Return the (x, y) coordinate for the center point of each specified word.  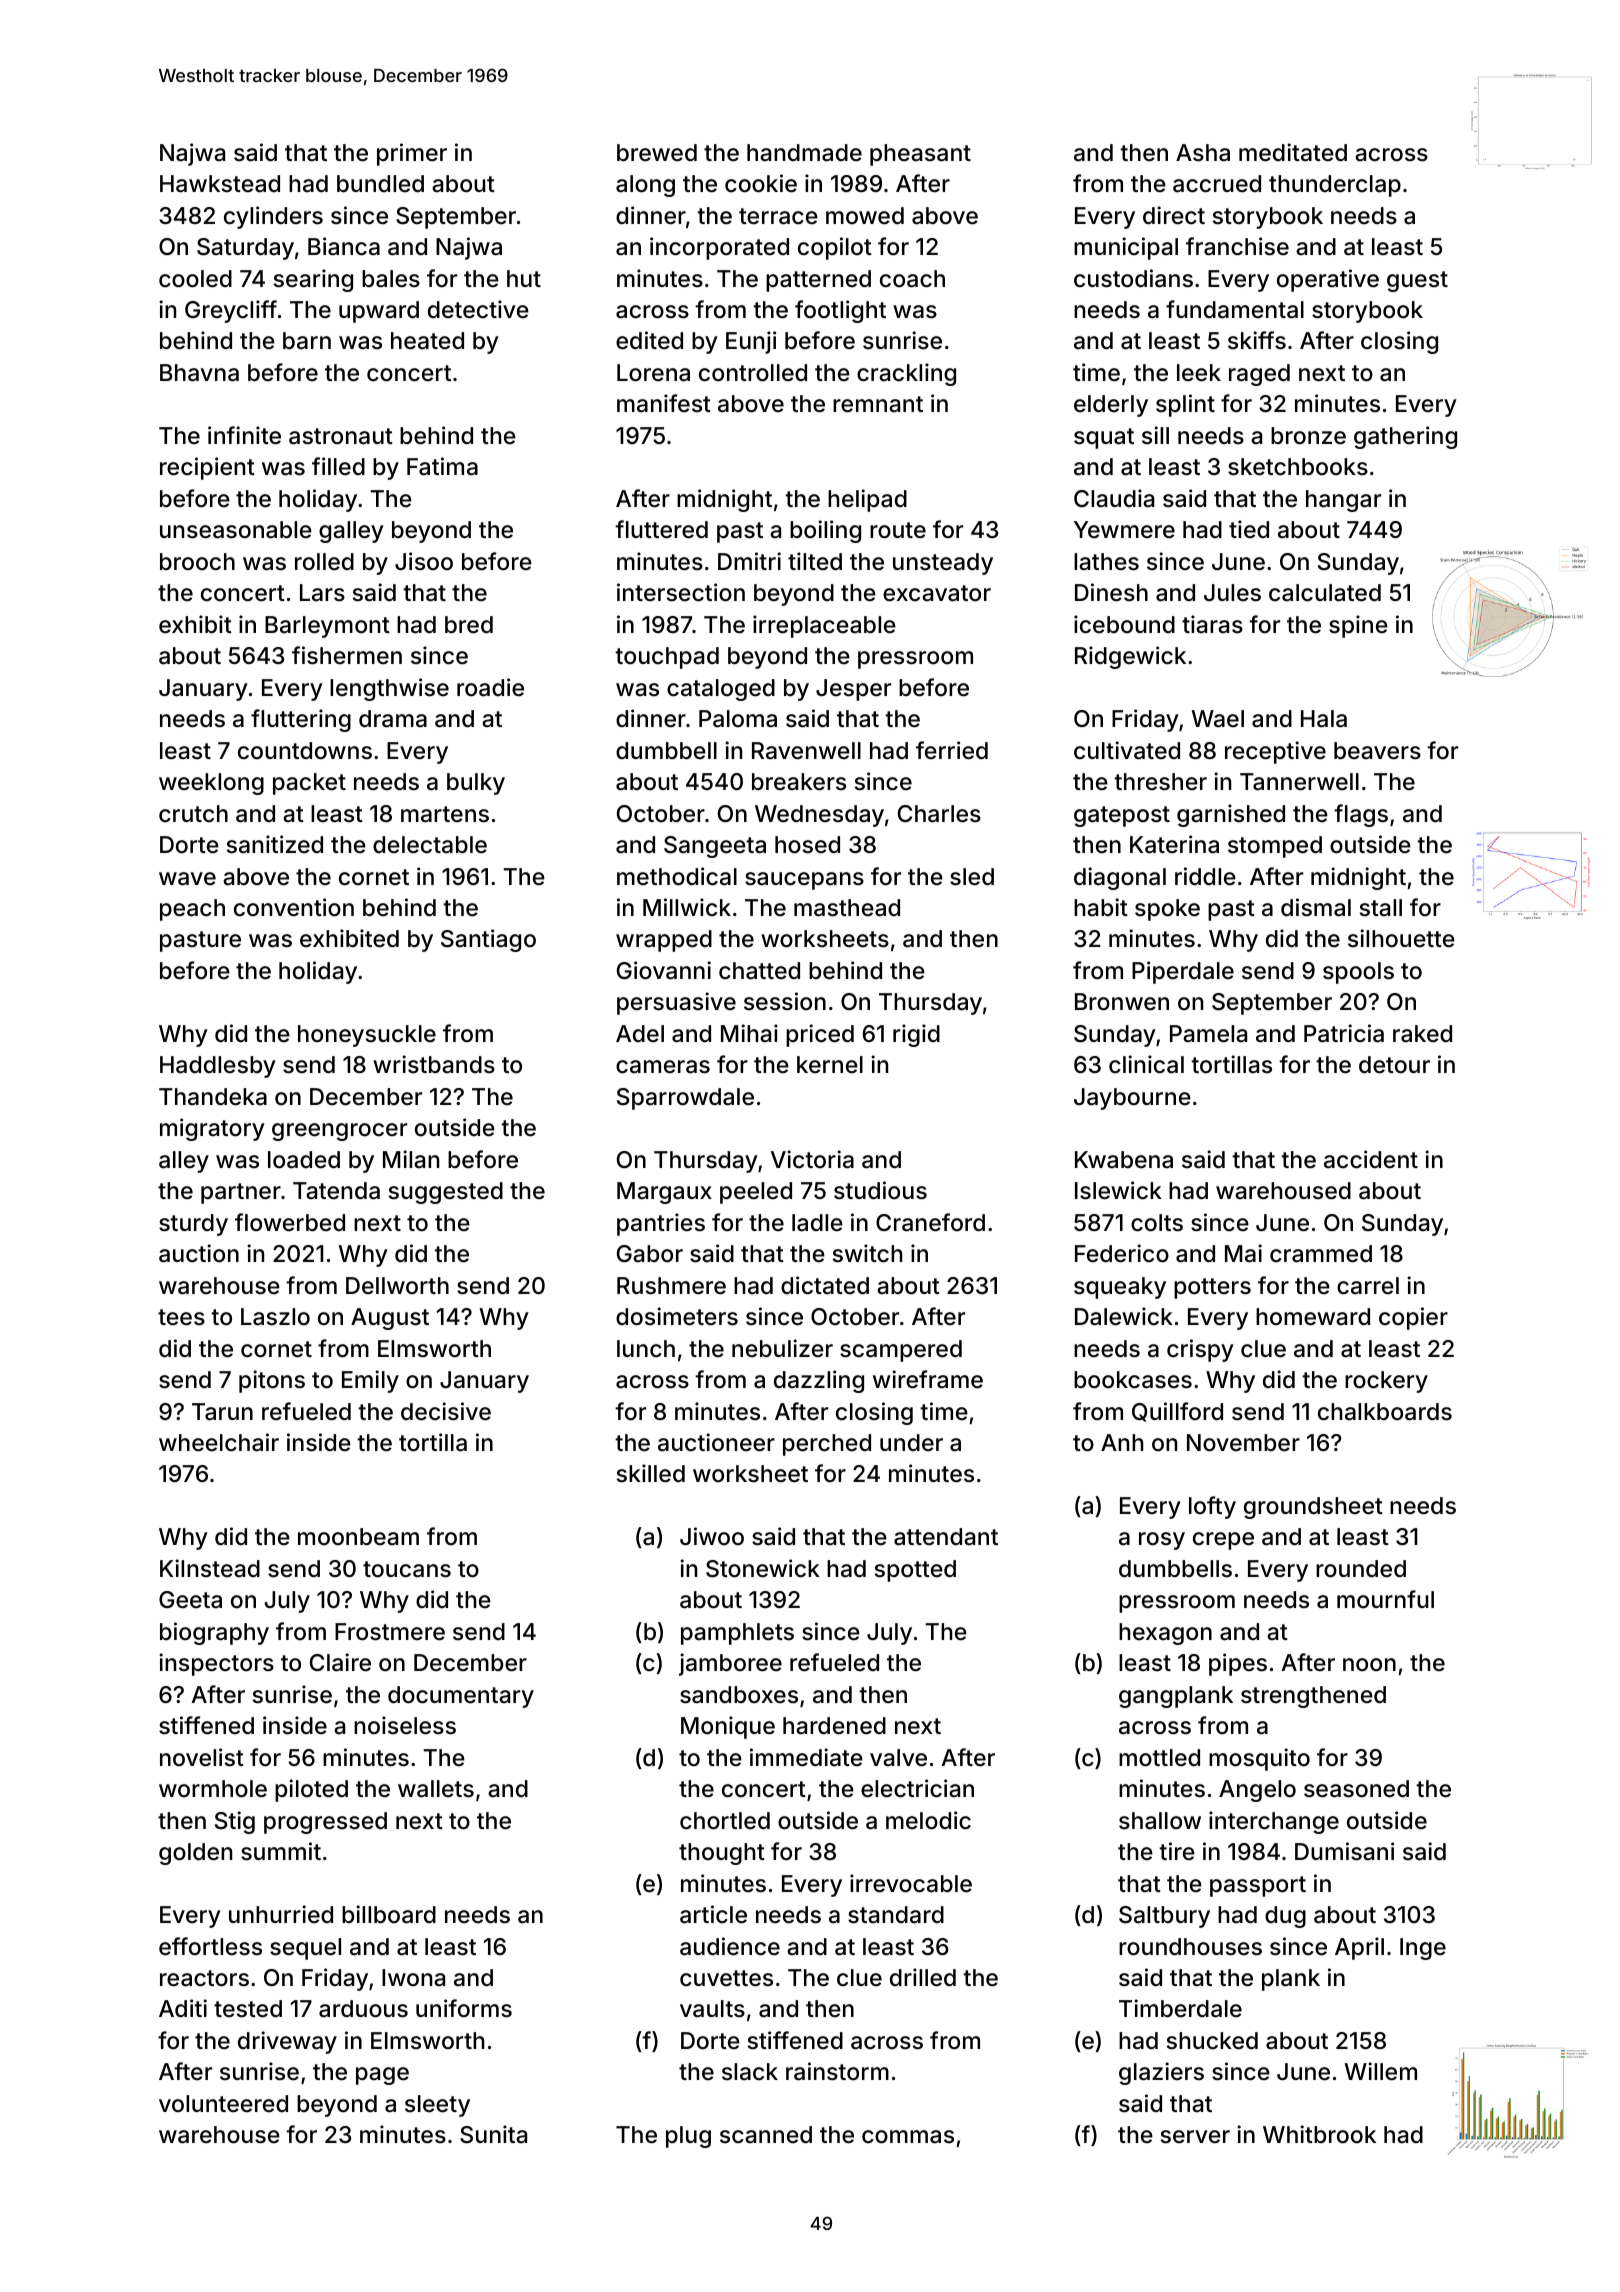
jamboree (730, 1664)
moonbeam (358, 1537)
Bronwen (1122, 1002)
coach (912, 279)
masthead (847, 908)
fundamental (1235, 309)
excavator (937, 593)
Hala (1324, 719)
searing (313, 280)
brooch (197, 562)
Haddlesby (218, 1067)
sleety (437, 2106)
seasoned (1356, 1789)
